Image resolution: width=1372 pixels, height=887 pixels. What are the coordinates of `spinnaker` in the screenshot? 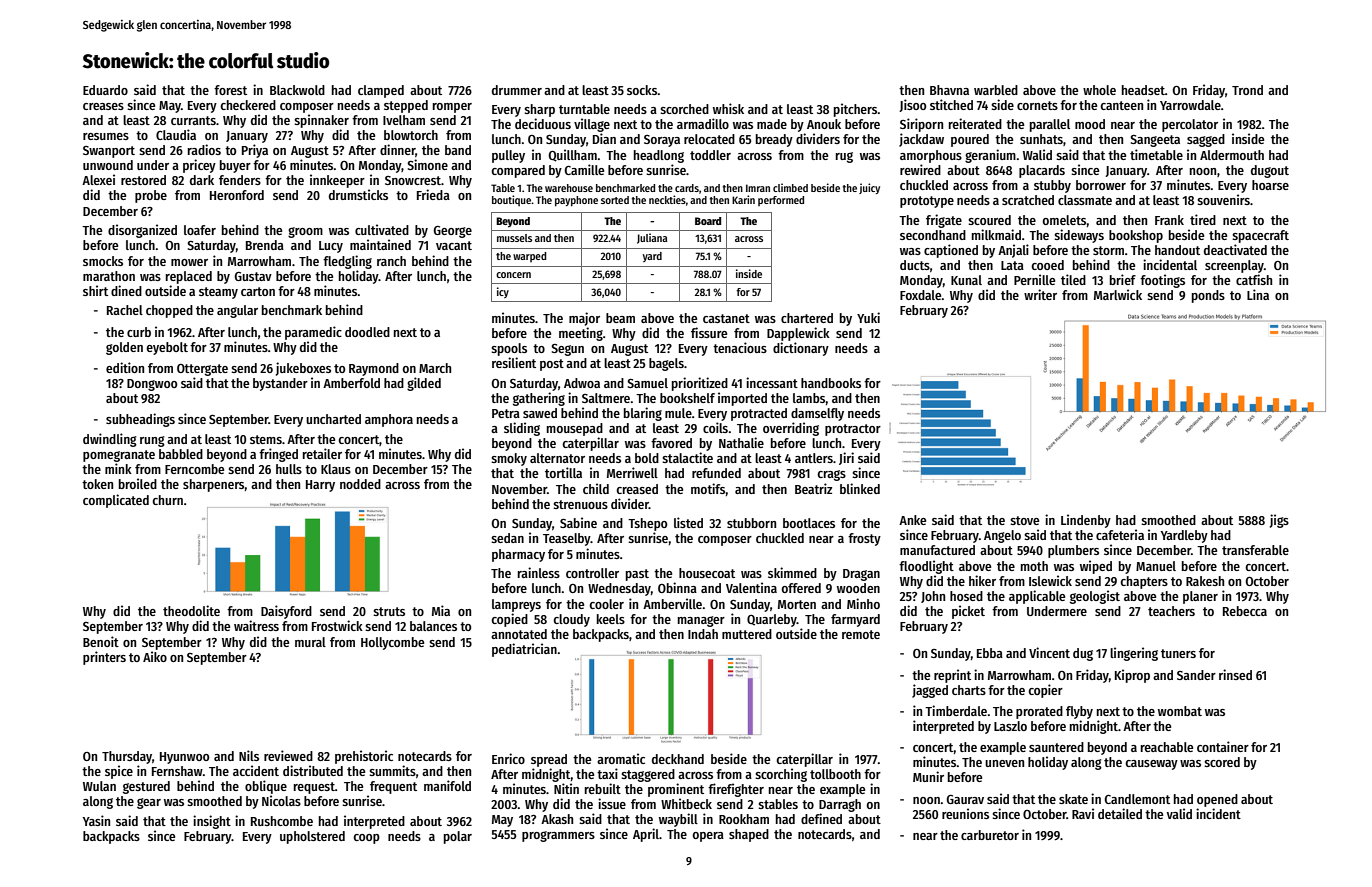 It's located at (321, 121).
